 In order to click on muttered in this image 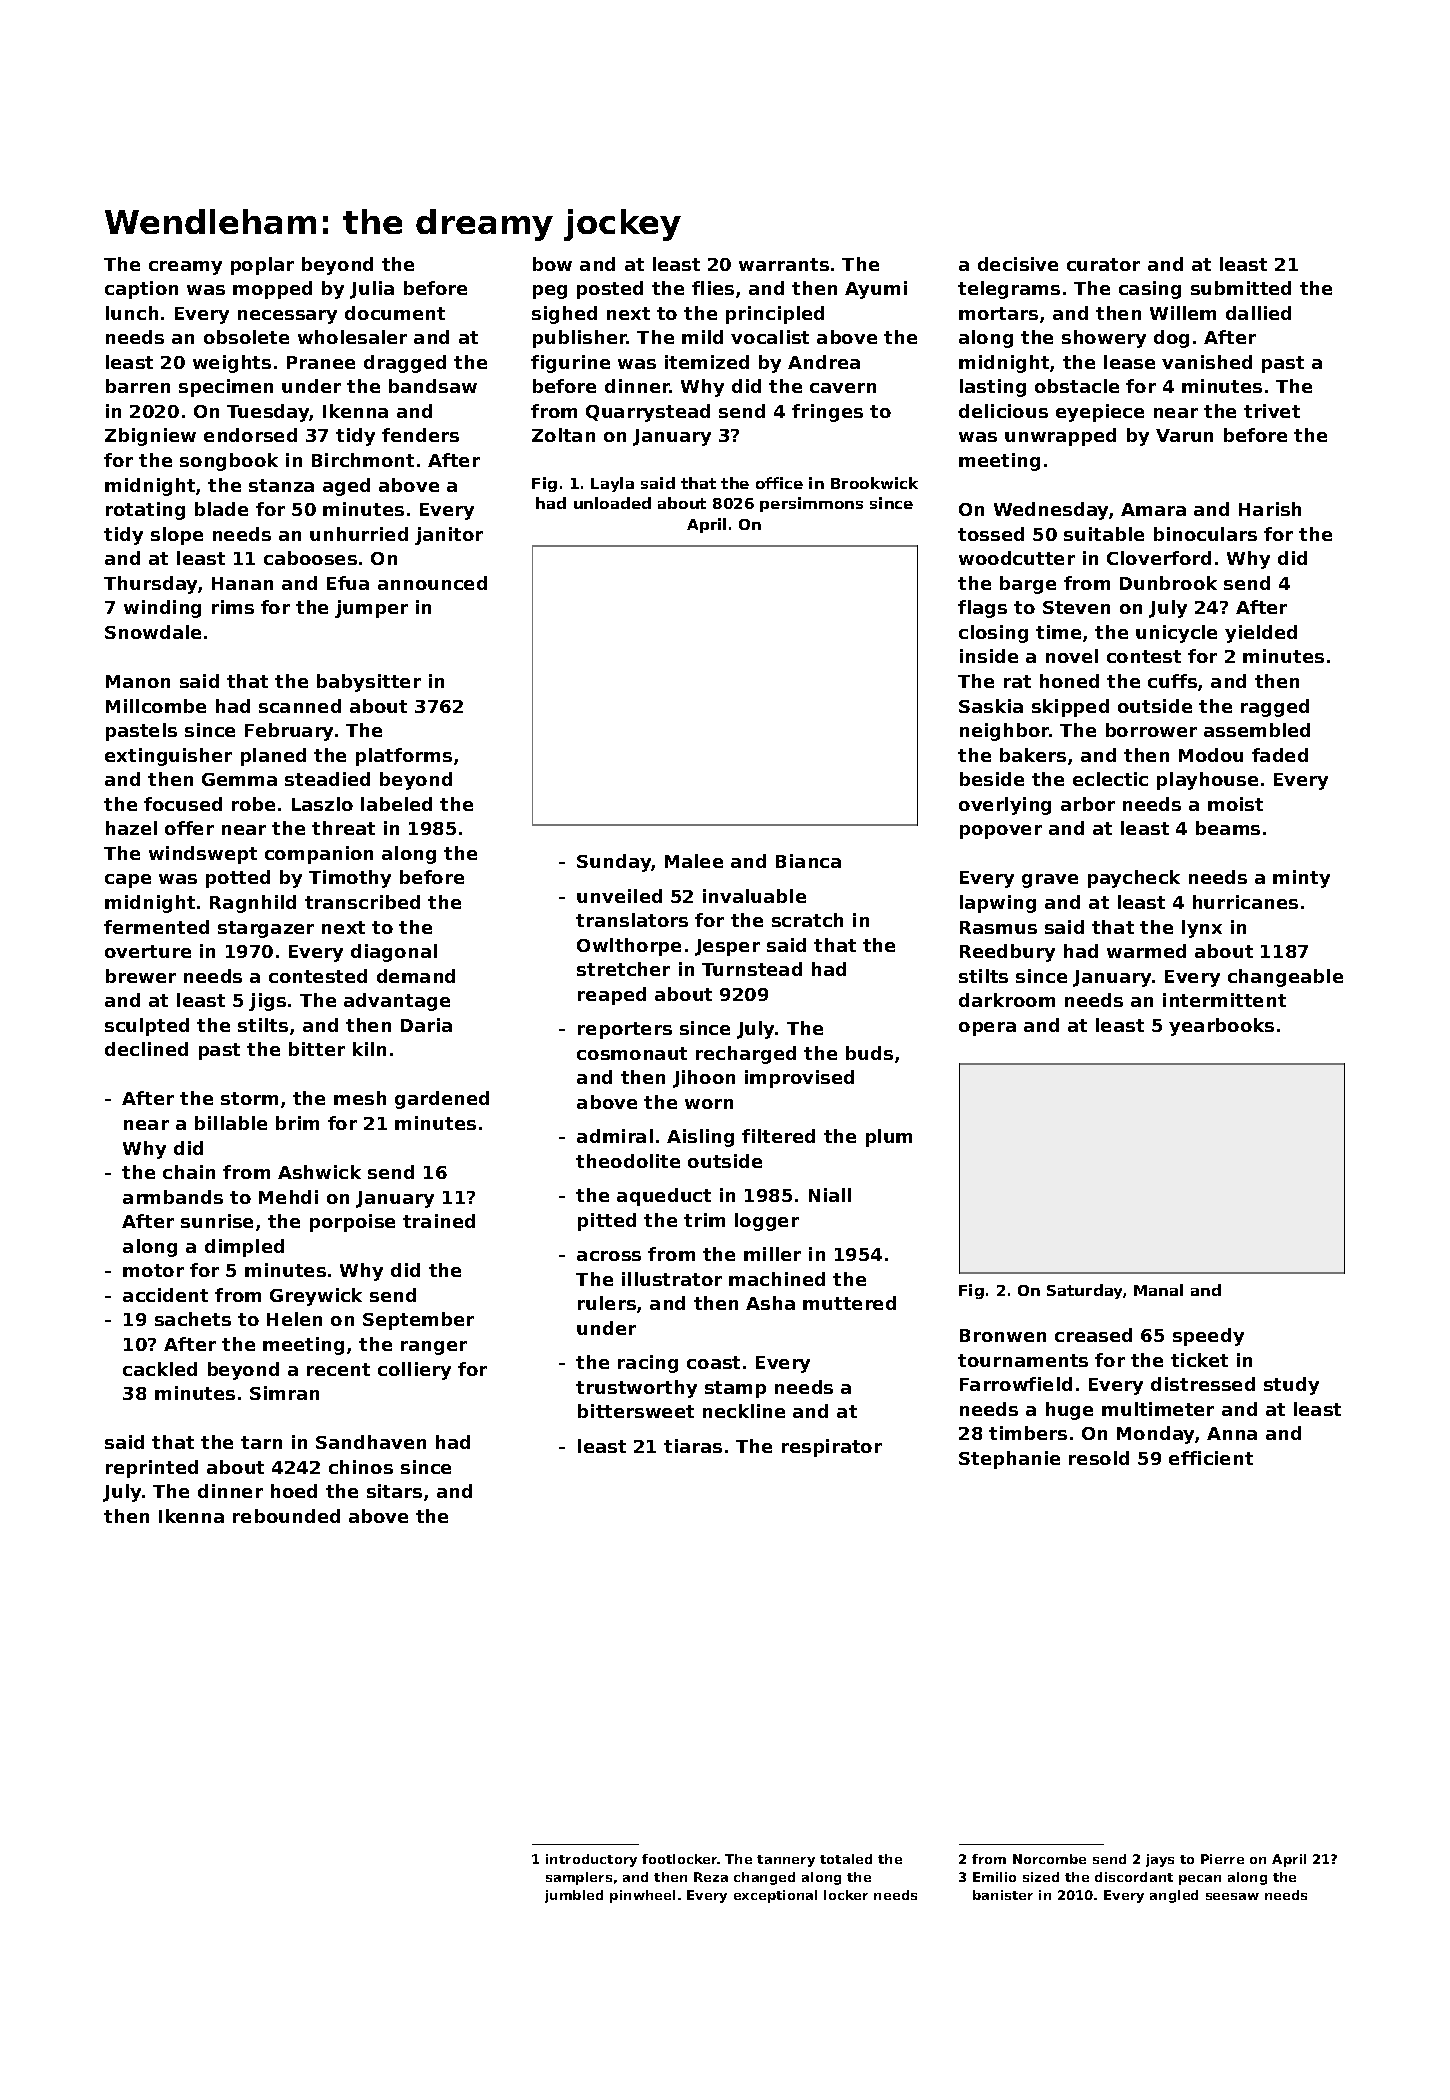, I will do `click(849, 1303)`.
